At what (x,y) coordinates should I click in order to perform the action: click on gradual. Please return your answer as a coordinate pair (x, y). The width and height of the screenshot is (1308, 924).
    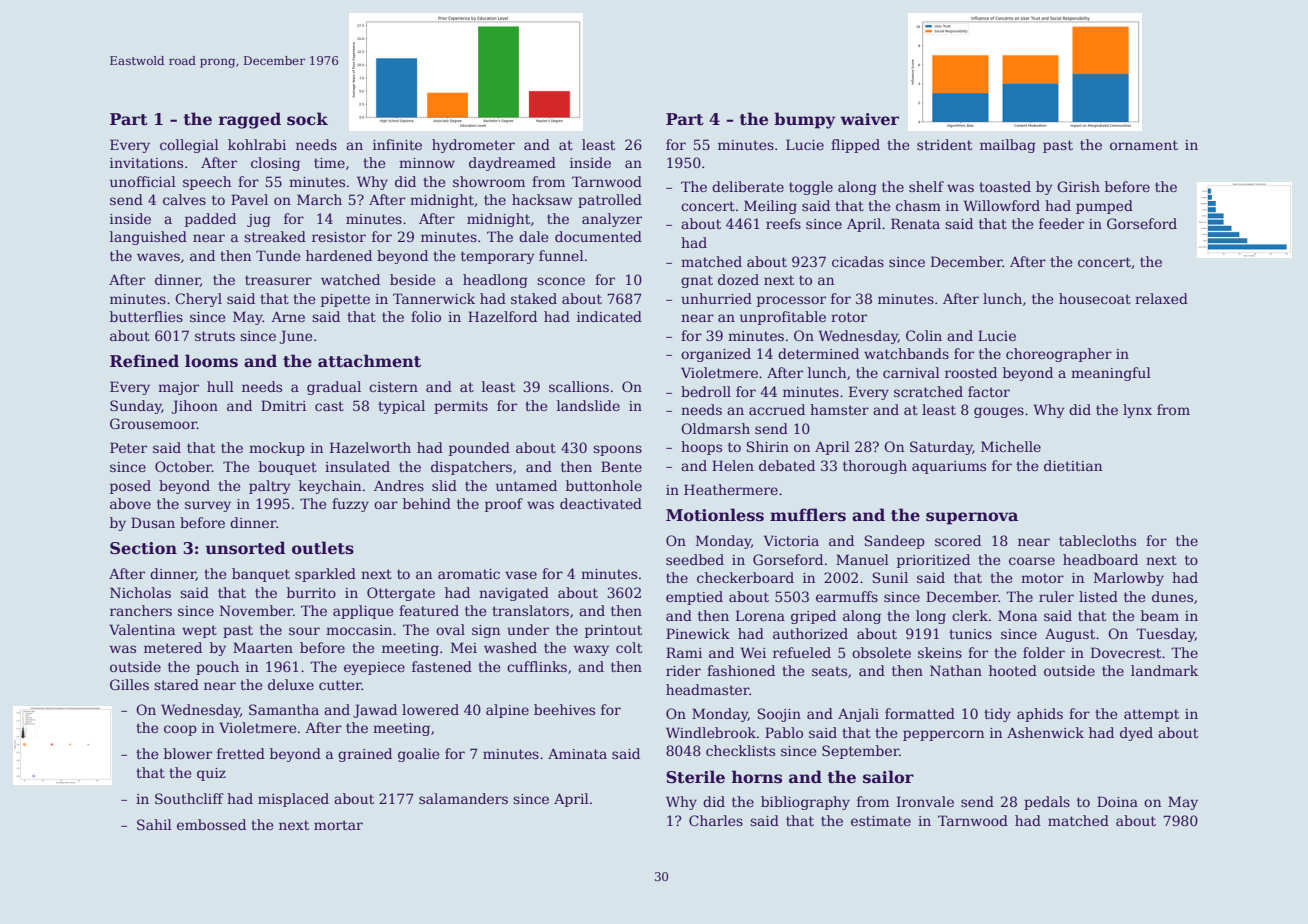
    Looking at the image, I should click on (334, 388).
